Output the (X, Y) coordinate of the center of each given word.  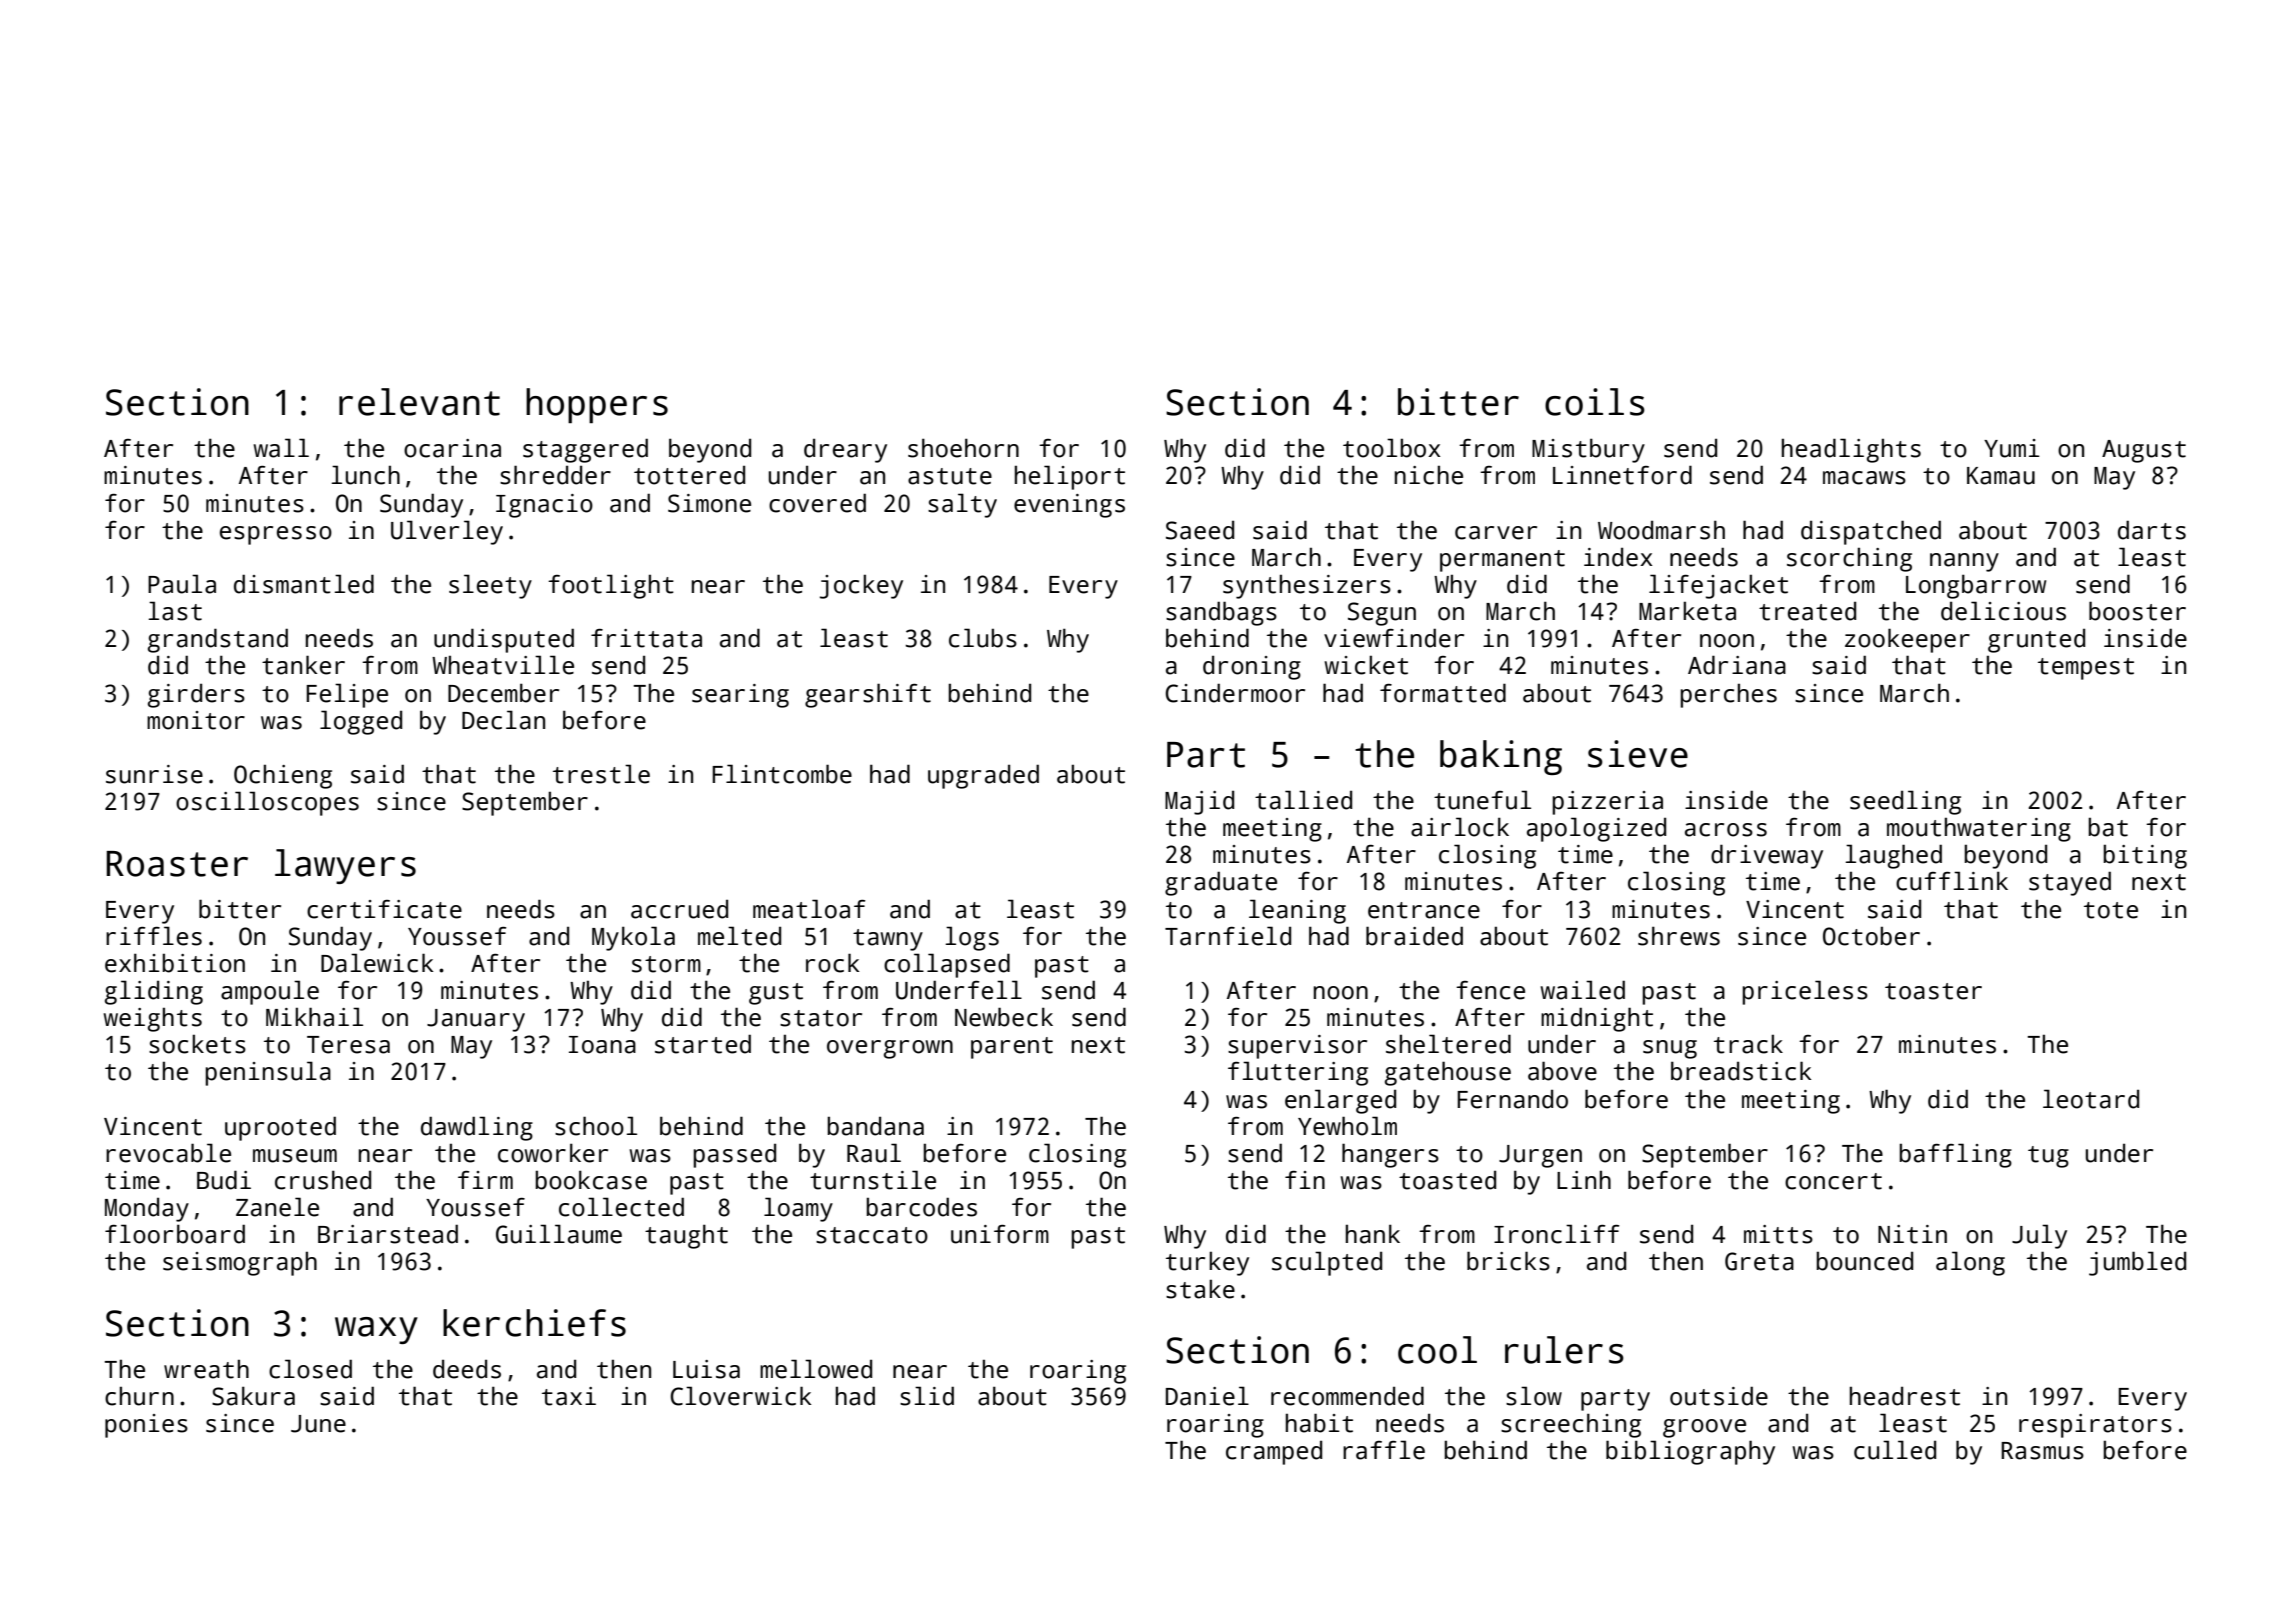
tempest (2086, 669)
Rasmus (2042, 1451)
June (318, 1424)
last (175, 611)
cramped (1274, 1453)
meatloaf (809, 909)
